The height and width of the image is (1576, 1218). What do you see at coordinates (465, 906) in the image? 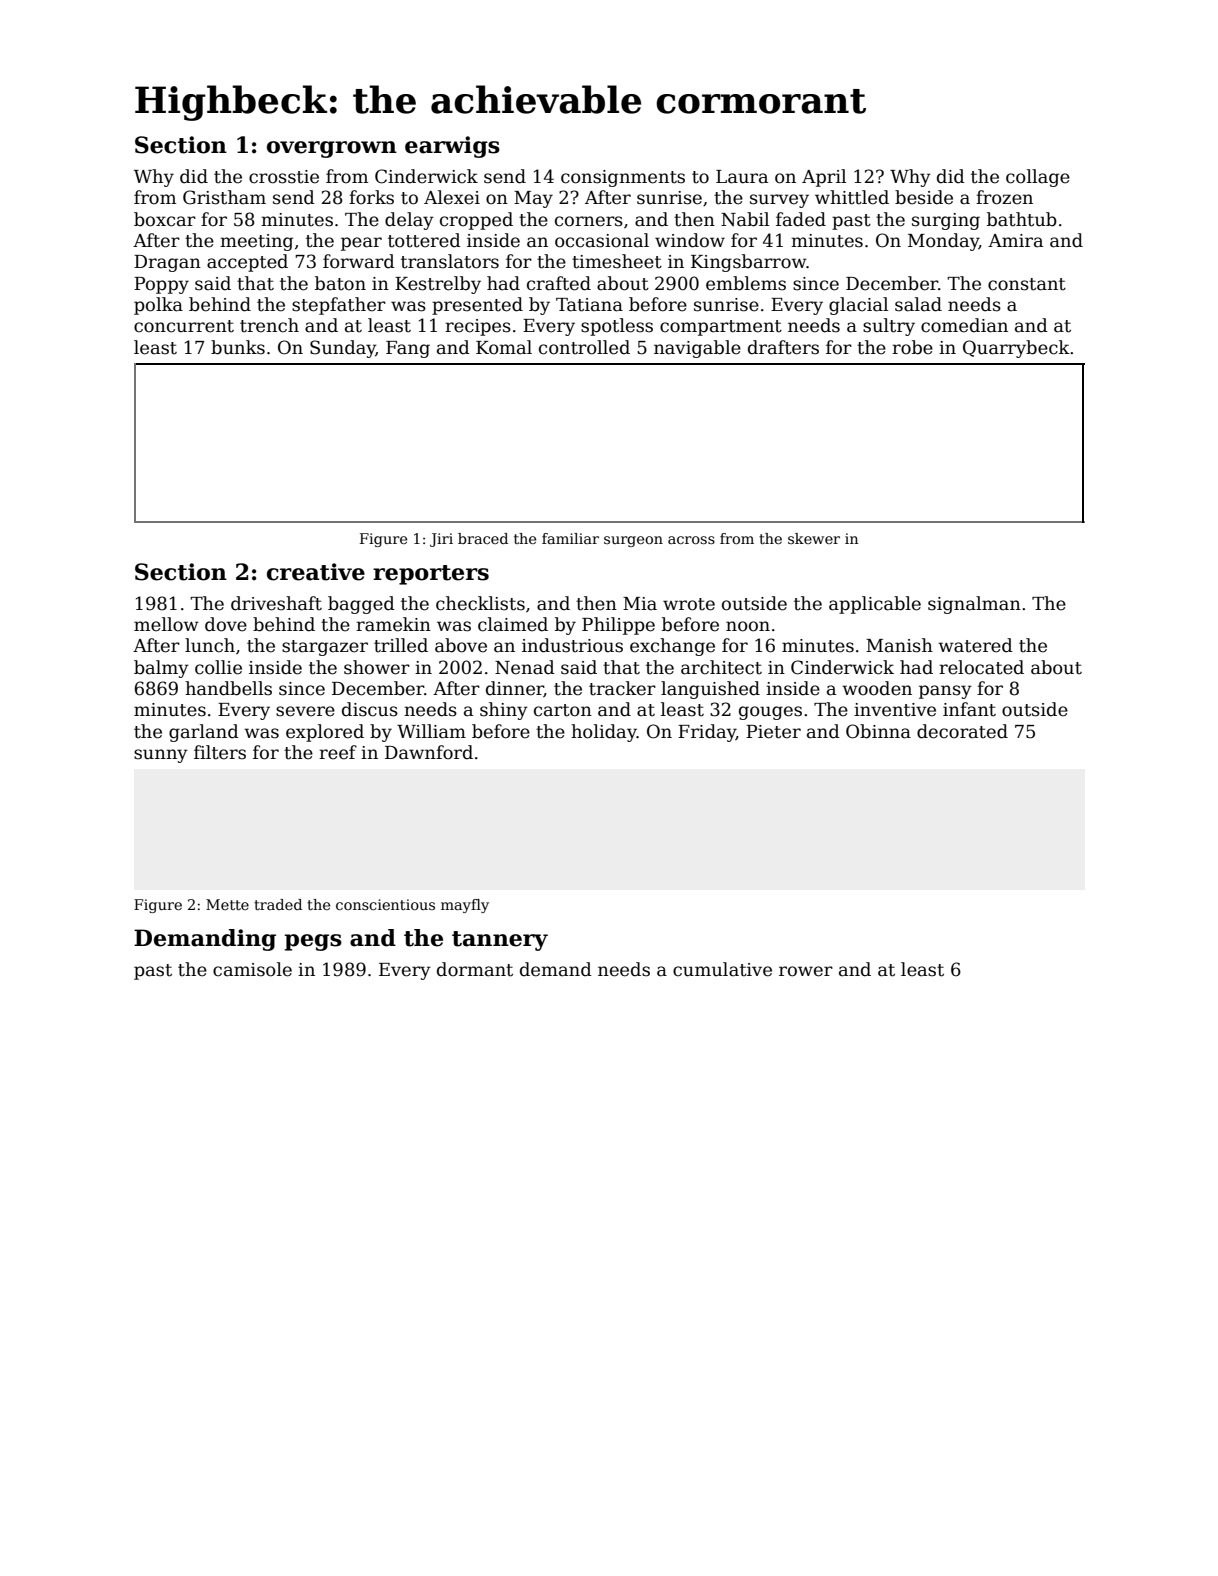
I see `mayfly` at bounding box center [465, 906].
